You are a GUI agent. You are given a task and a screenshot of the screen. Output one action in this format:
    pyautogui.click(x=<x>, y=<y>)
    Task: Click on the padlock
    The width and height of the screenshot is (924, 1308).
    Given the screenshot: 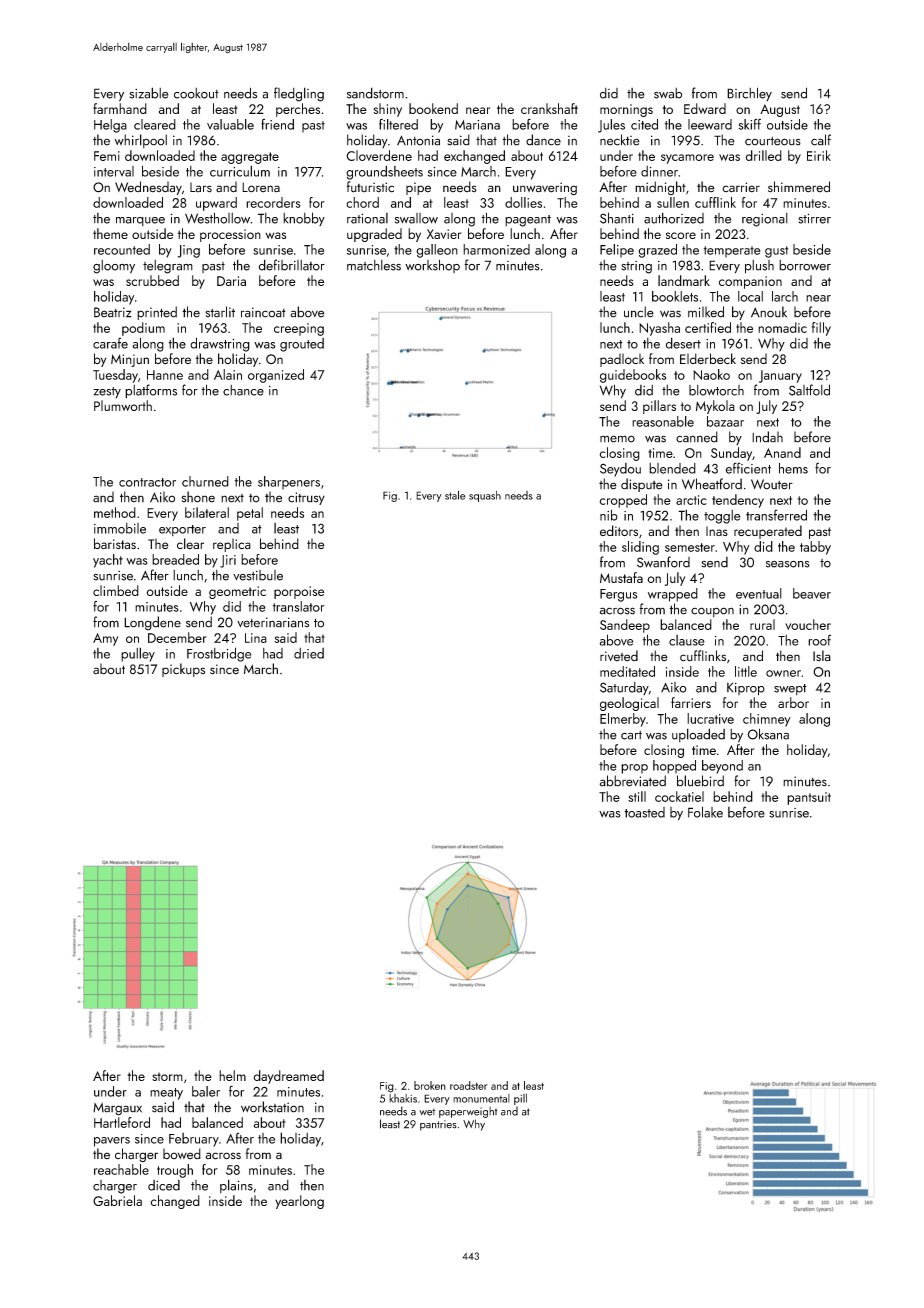 What is the action you would take?
    pyautogui.click(x=622, y=360)
